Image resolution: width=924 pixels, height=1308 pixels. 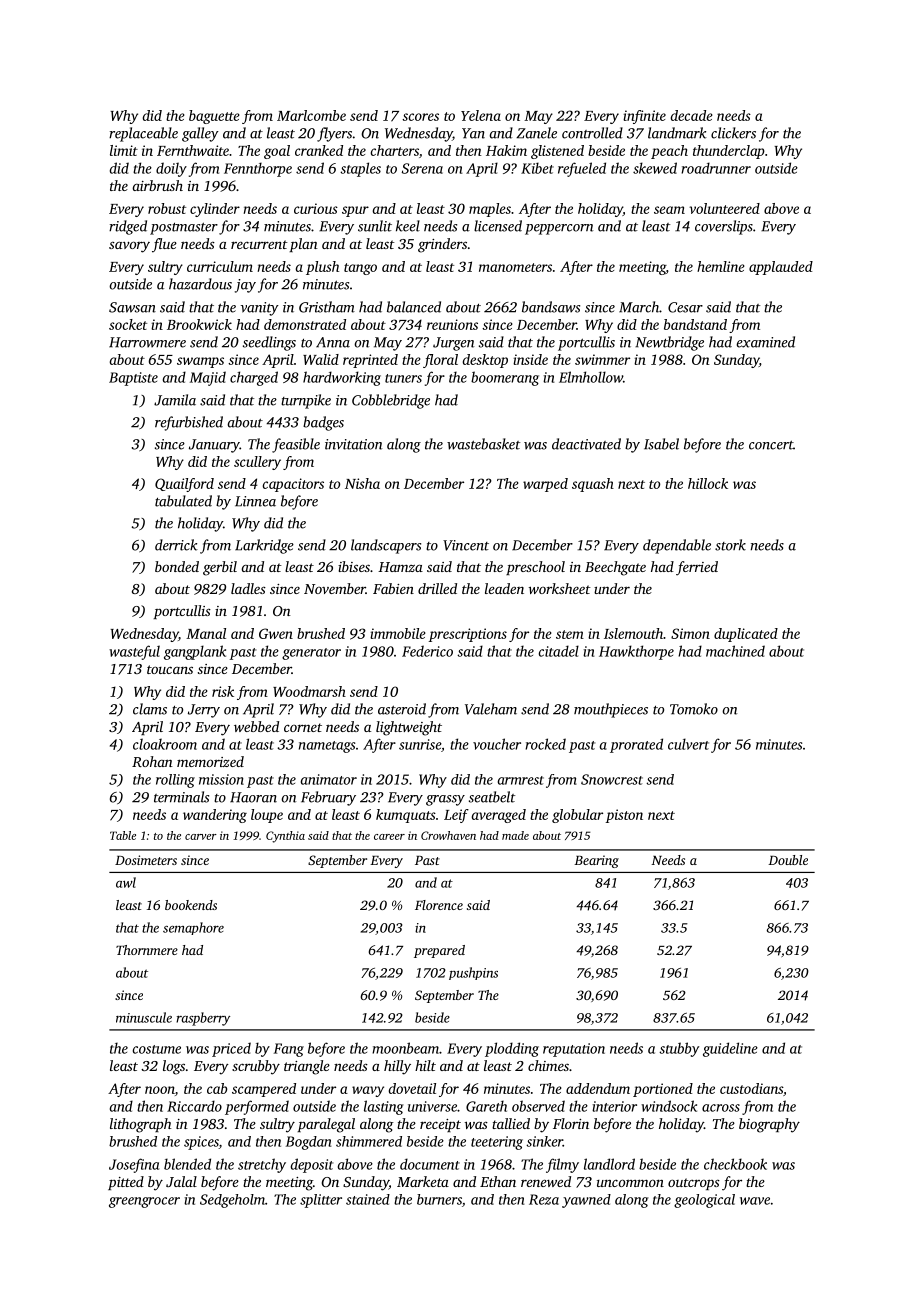 I want to click on concert, so click(x=771, y=445).
